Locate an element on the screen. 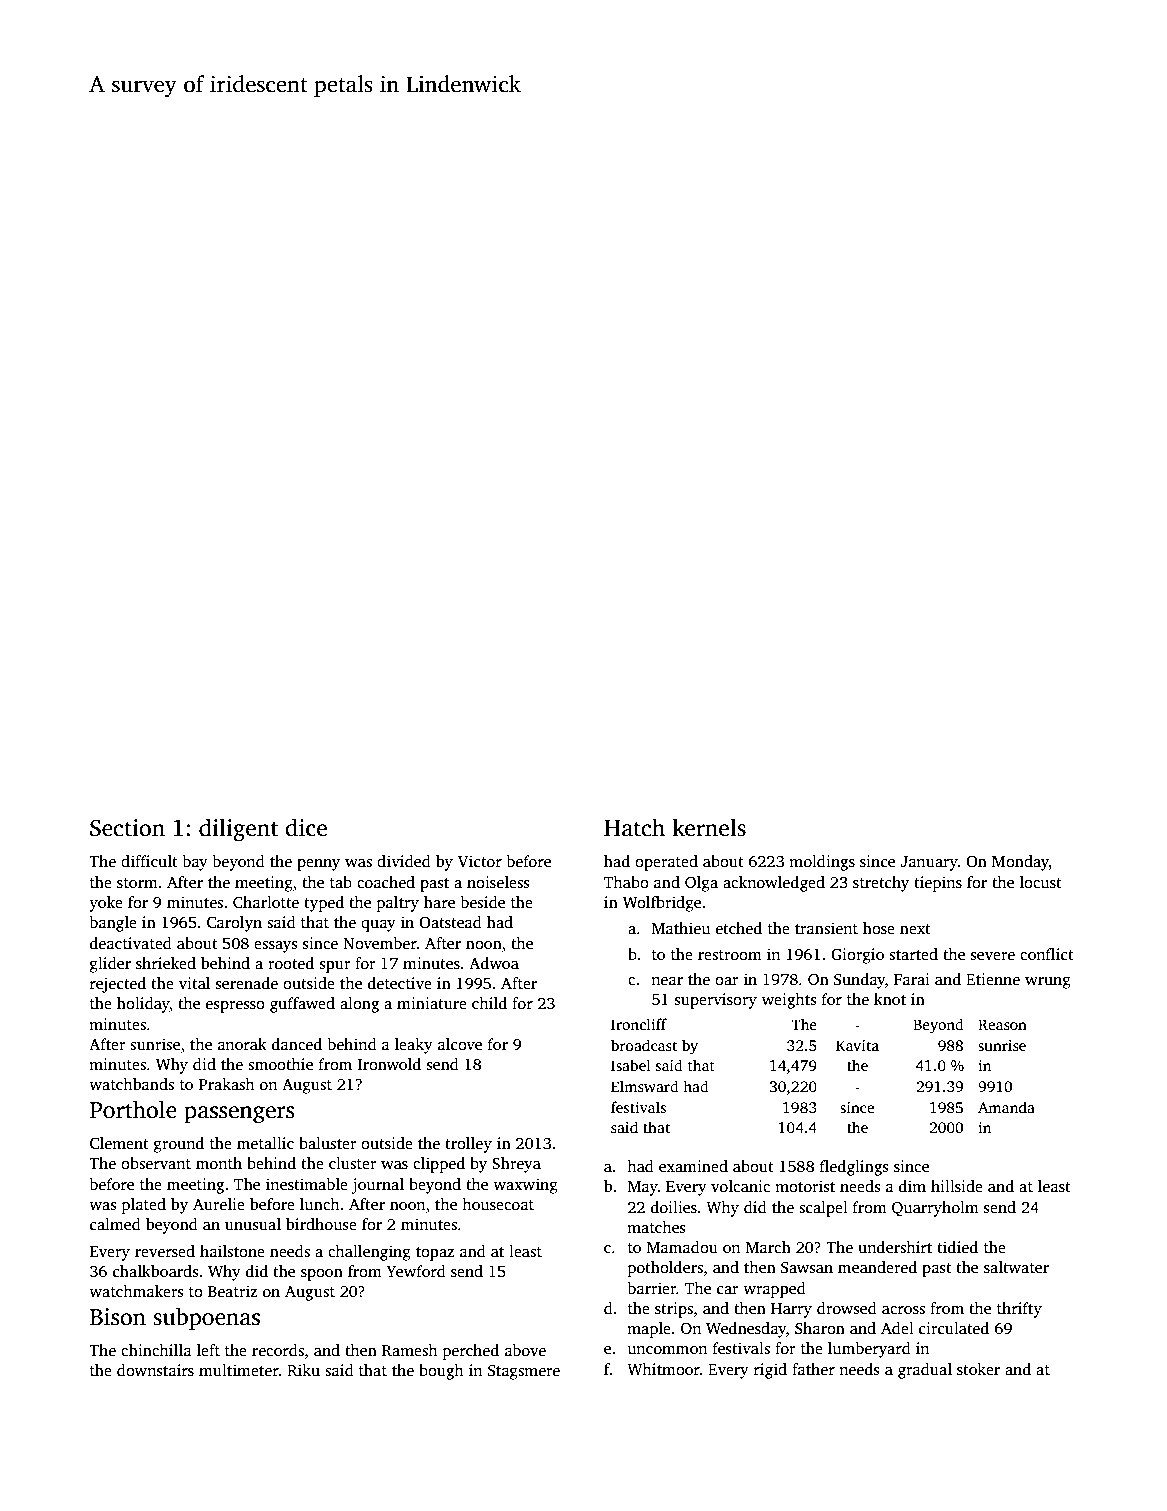  kernels is located at coordinates (709, 827).
